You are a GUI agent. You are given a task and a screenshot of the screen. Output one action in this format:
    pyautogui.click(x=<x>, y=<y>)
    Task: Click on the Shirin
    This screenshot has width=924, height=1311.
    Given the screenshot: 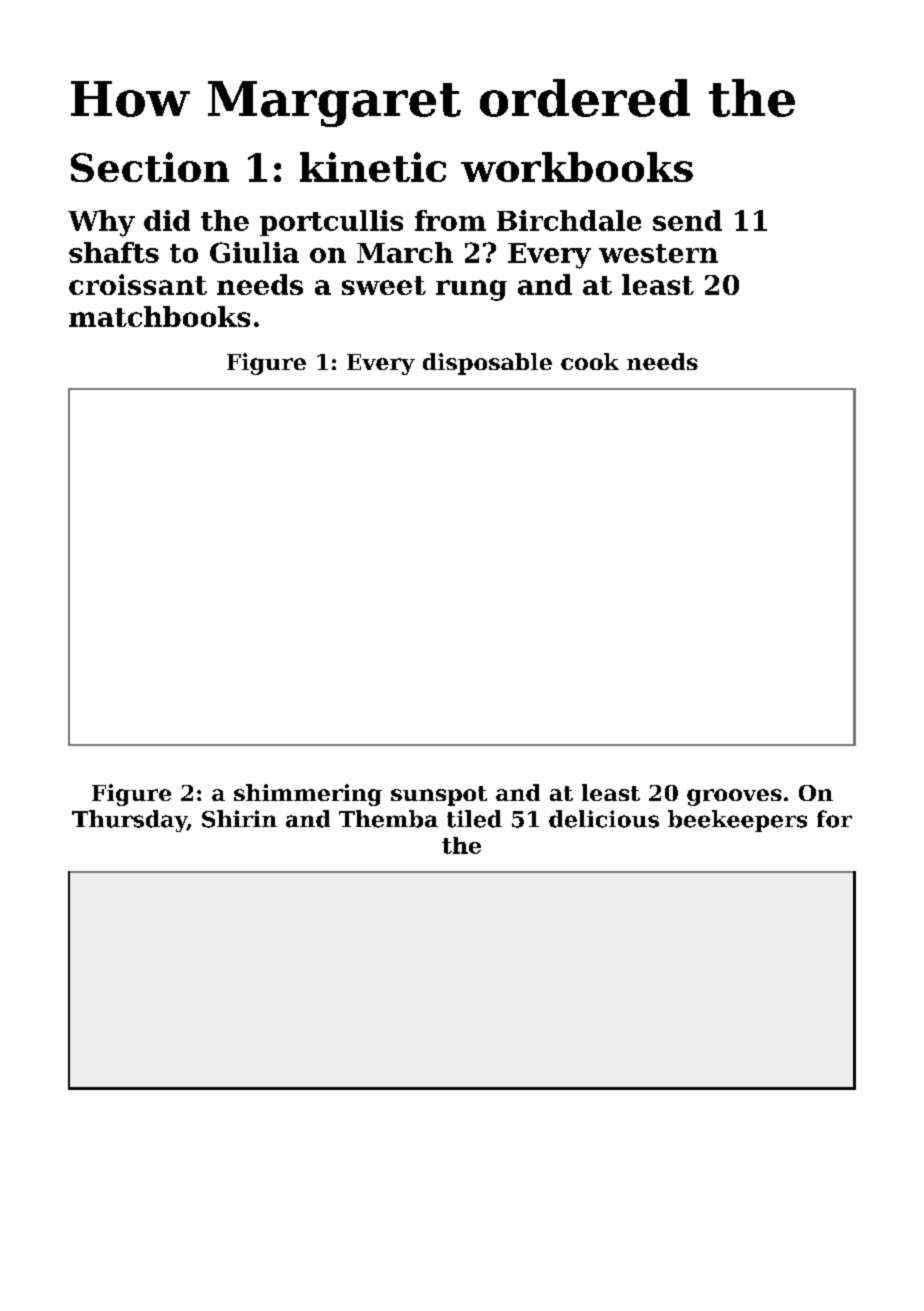 What is the action you would take?
    pyautogui.click(x=239, y=819)
